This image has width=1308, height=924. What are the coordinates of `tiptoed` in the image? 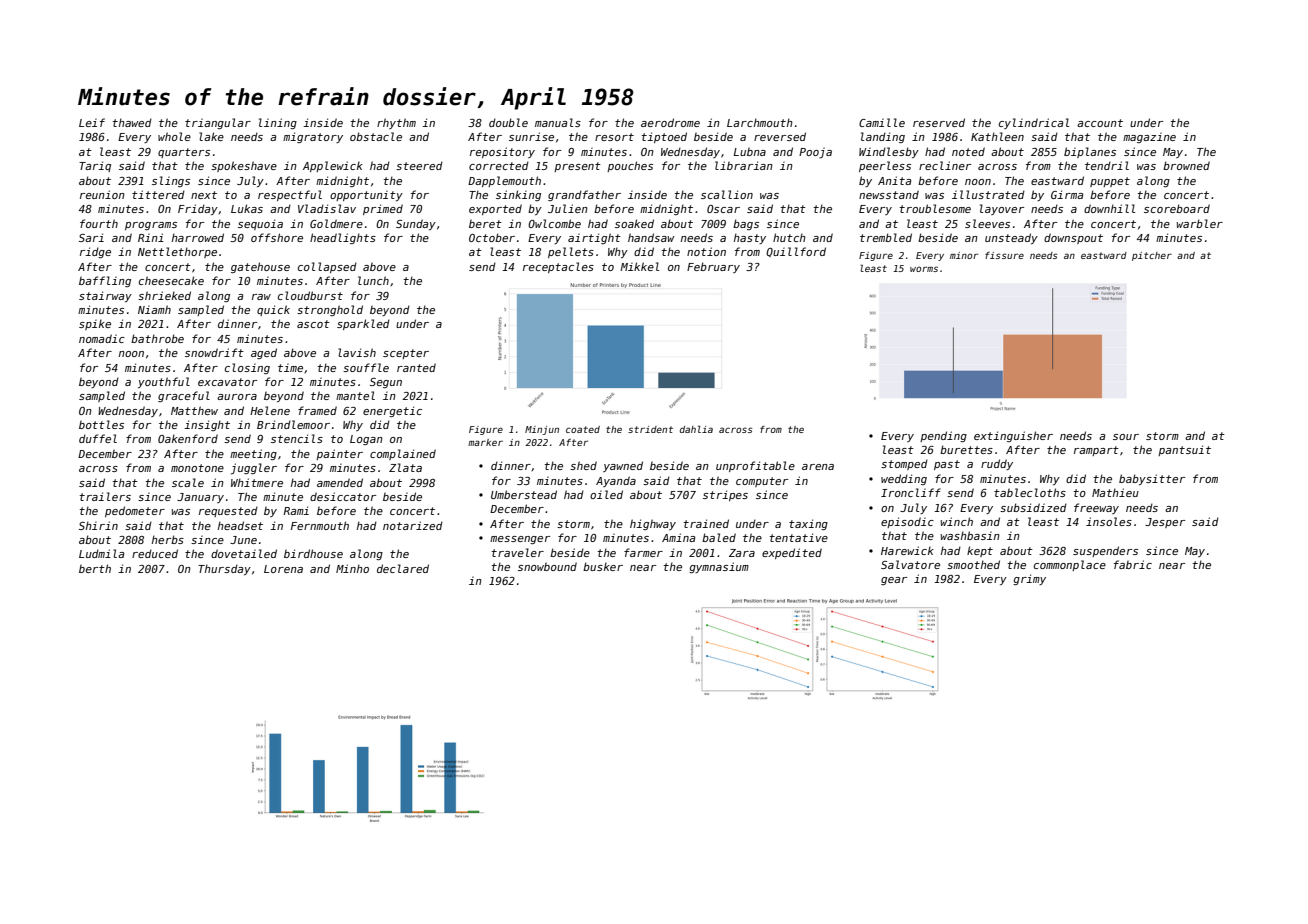 It's located at (664, 137).
